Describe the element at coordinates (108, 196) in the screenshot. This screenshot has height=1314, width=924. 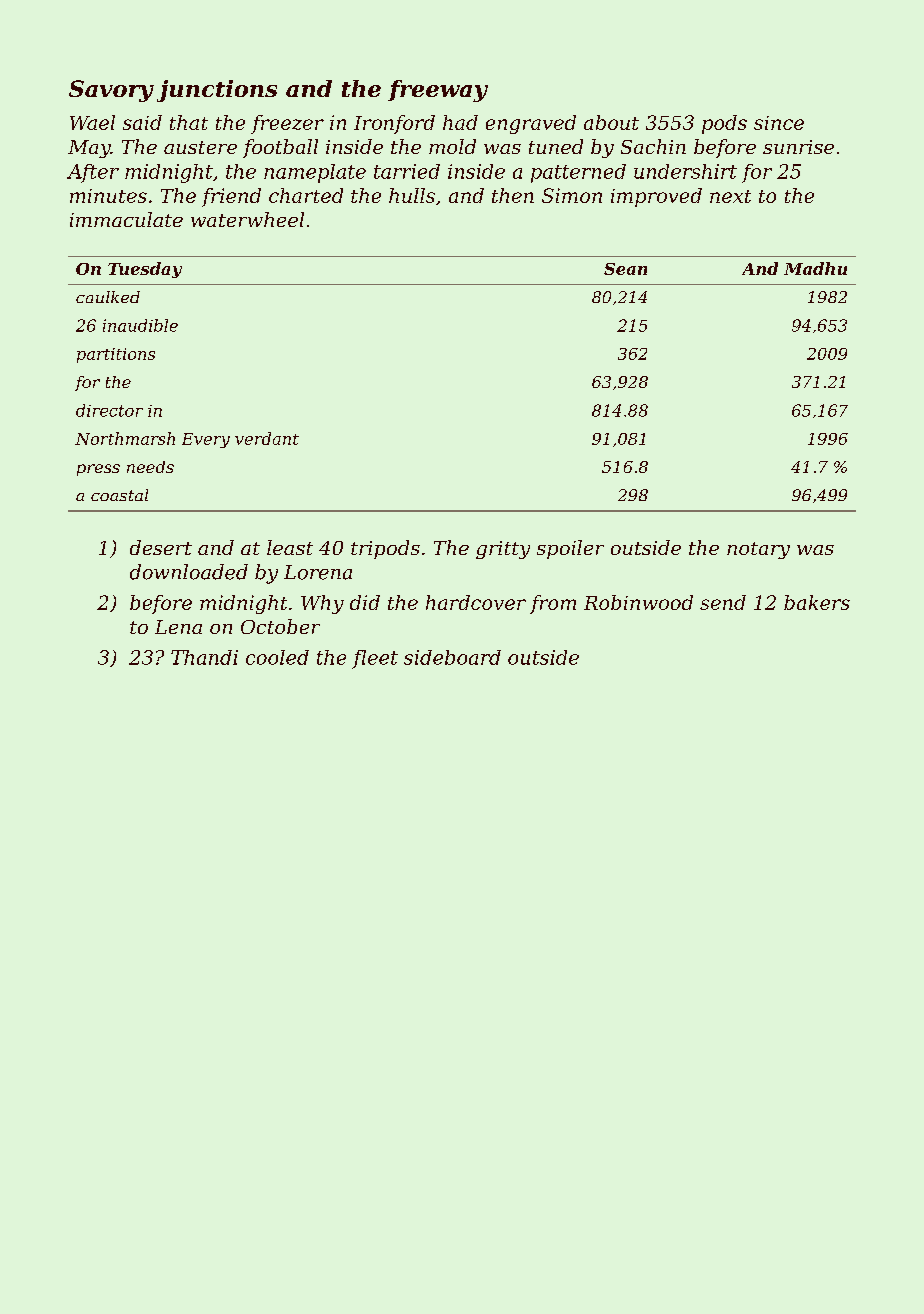
I see `minutes` at that location.
